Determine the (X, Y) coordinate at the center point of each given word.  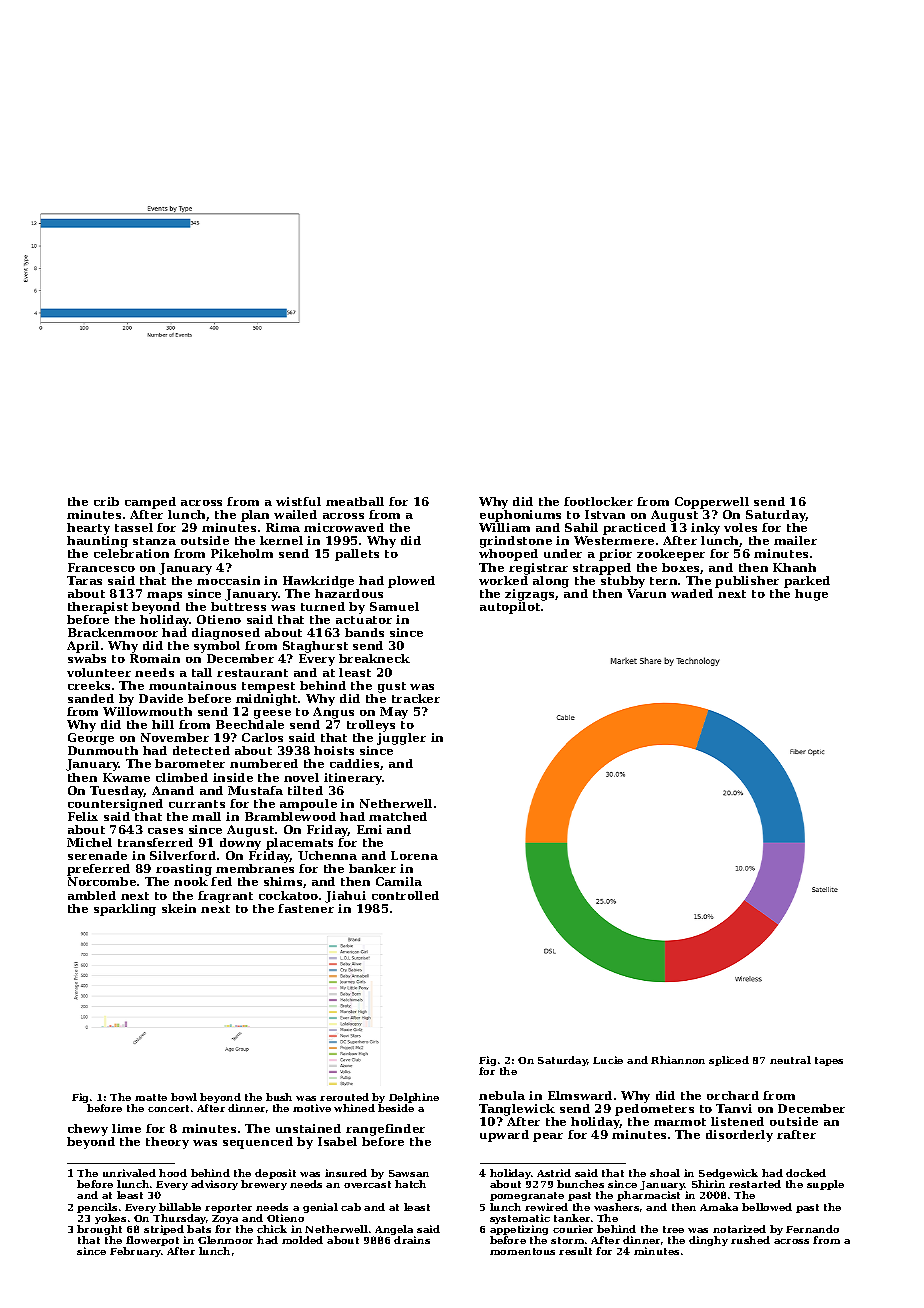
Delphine (414, 1098)
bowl (184, 1097)
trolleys (371, 726)
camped (150, 503)
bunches (580, 1184)
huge (811, 595)
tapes (829, 1061)
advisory (214, 1185)
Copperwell (712, 503)
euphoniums (520, 516)
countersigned (115, 805)
